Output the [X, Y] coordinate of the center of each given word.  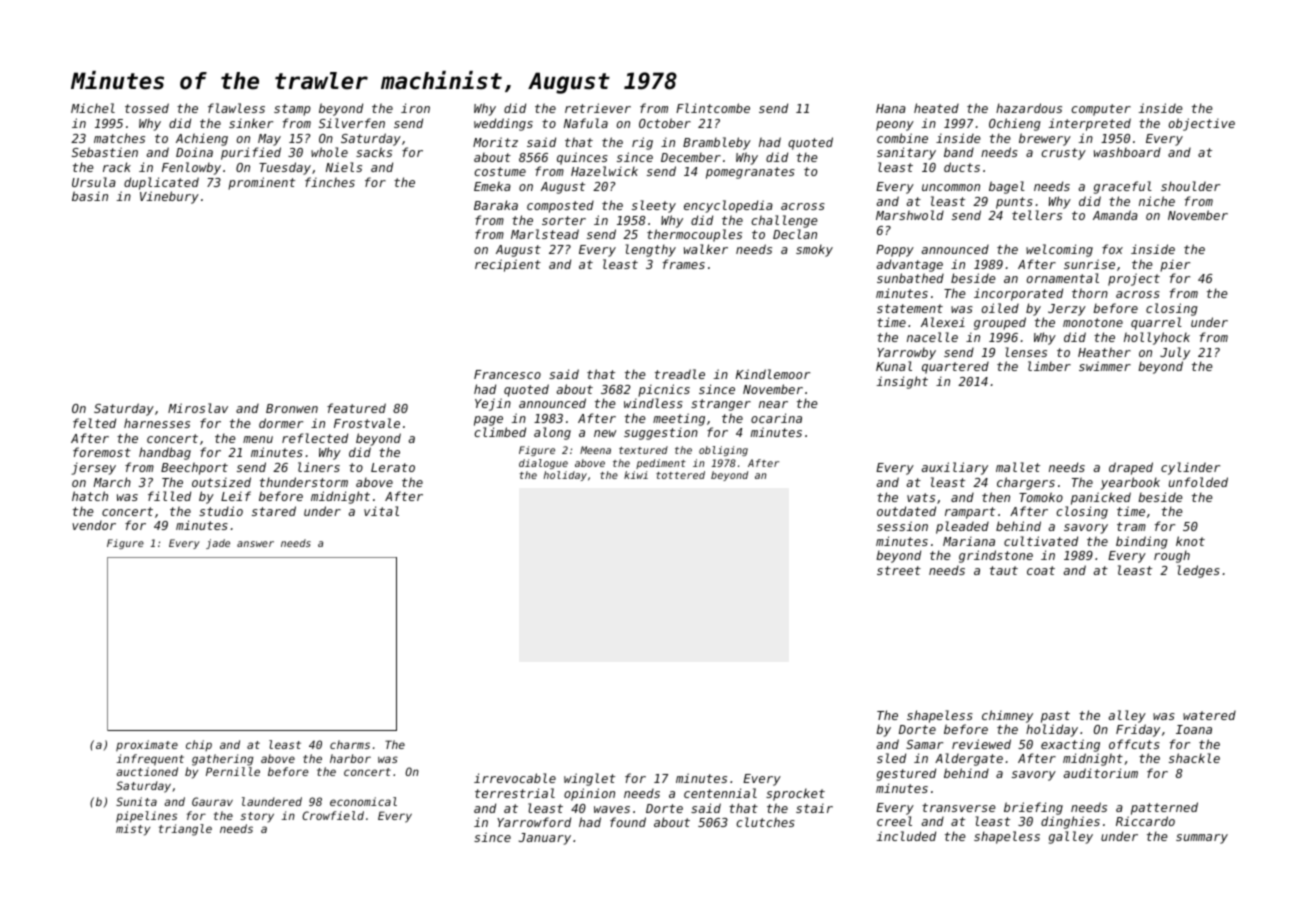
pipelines [146, 817]
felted [94, 423]
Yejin [493, 404]
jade [218, 544]
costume [500, 171]
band [959, 152]
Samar [924, 744]
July [1175, 353]
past [1055, 717]
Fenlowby [191, 168]
